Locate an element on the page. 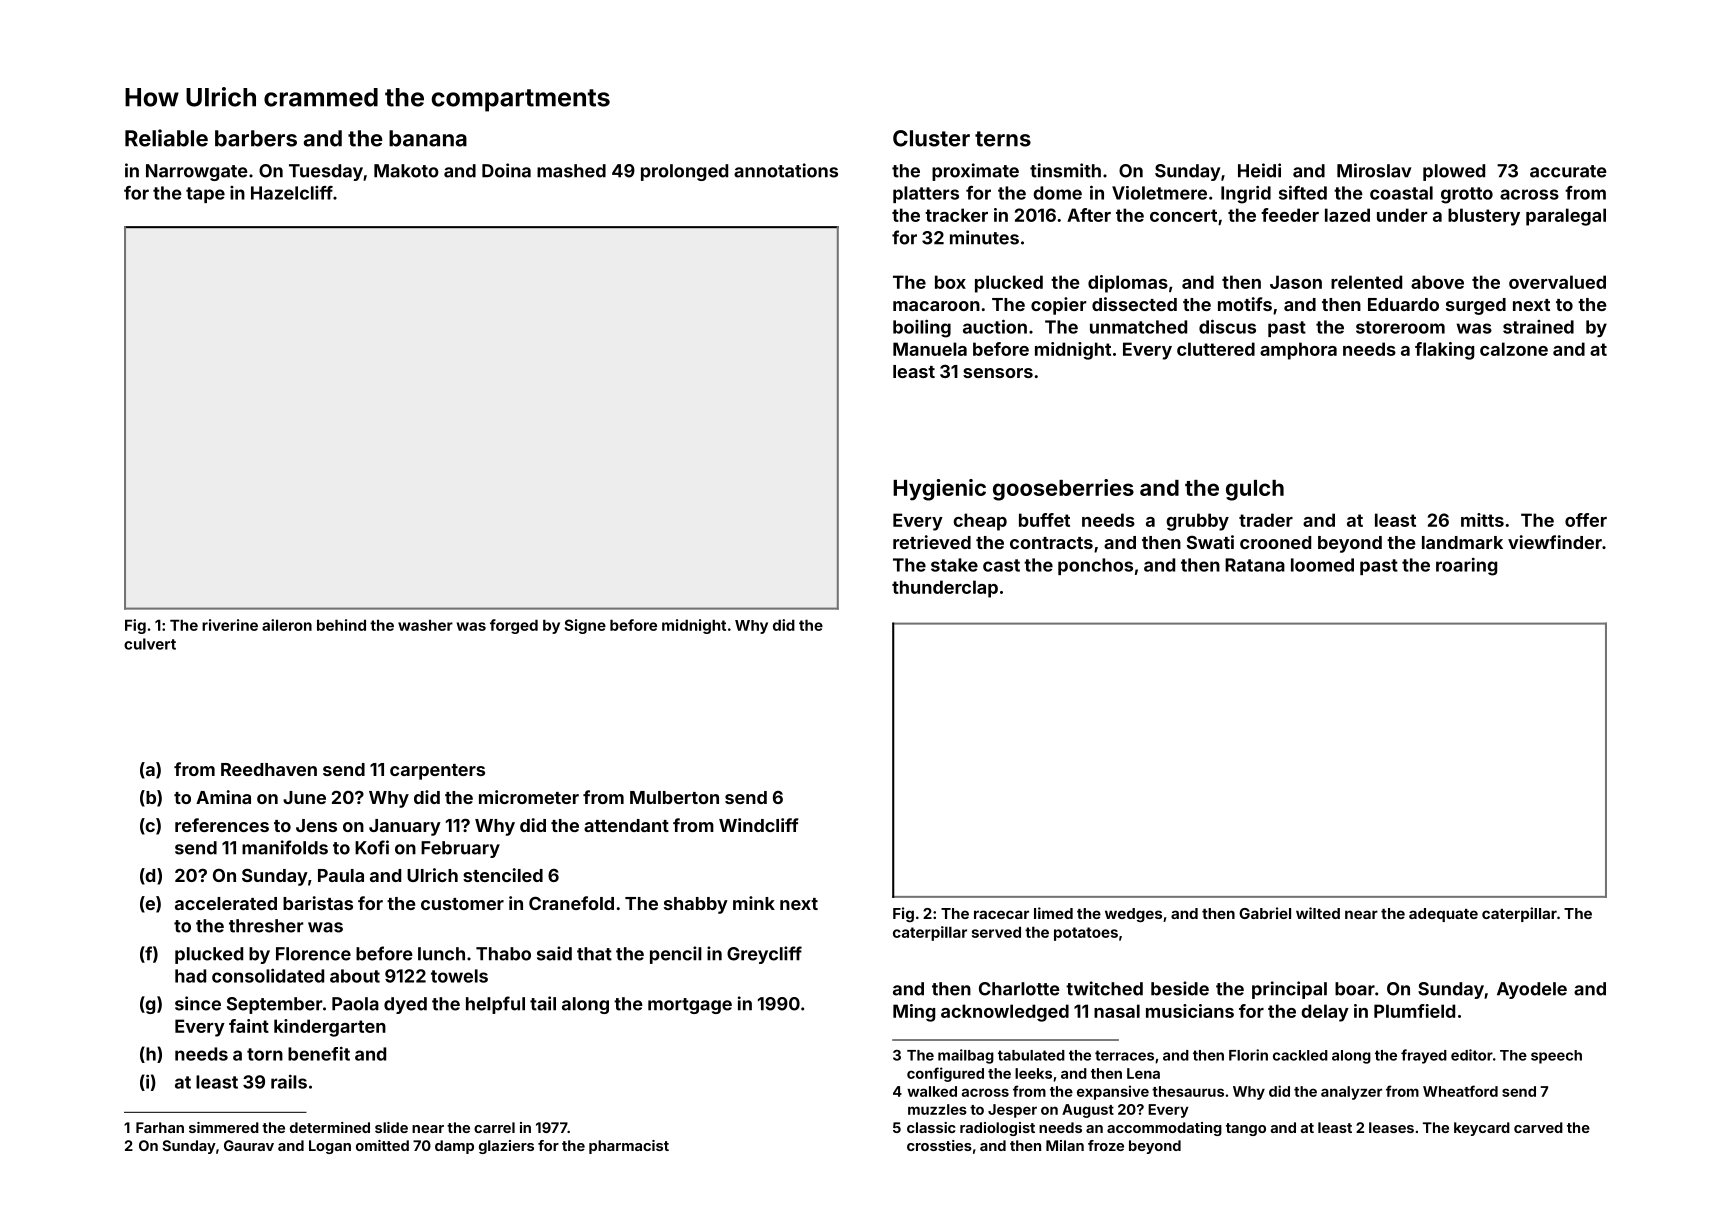 The image size is (1731, 1224). plowed is located at coordinates (1454, 172).
